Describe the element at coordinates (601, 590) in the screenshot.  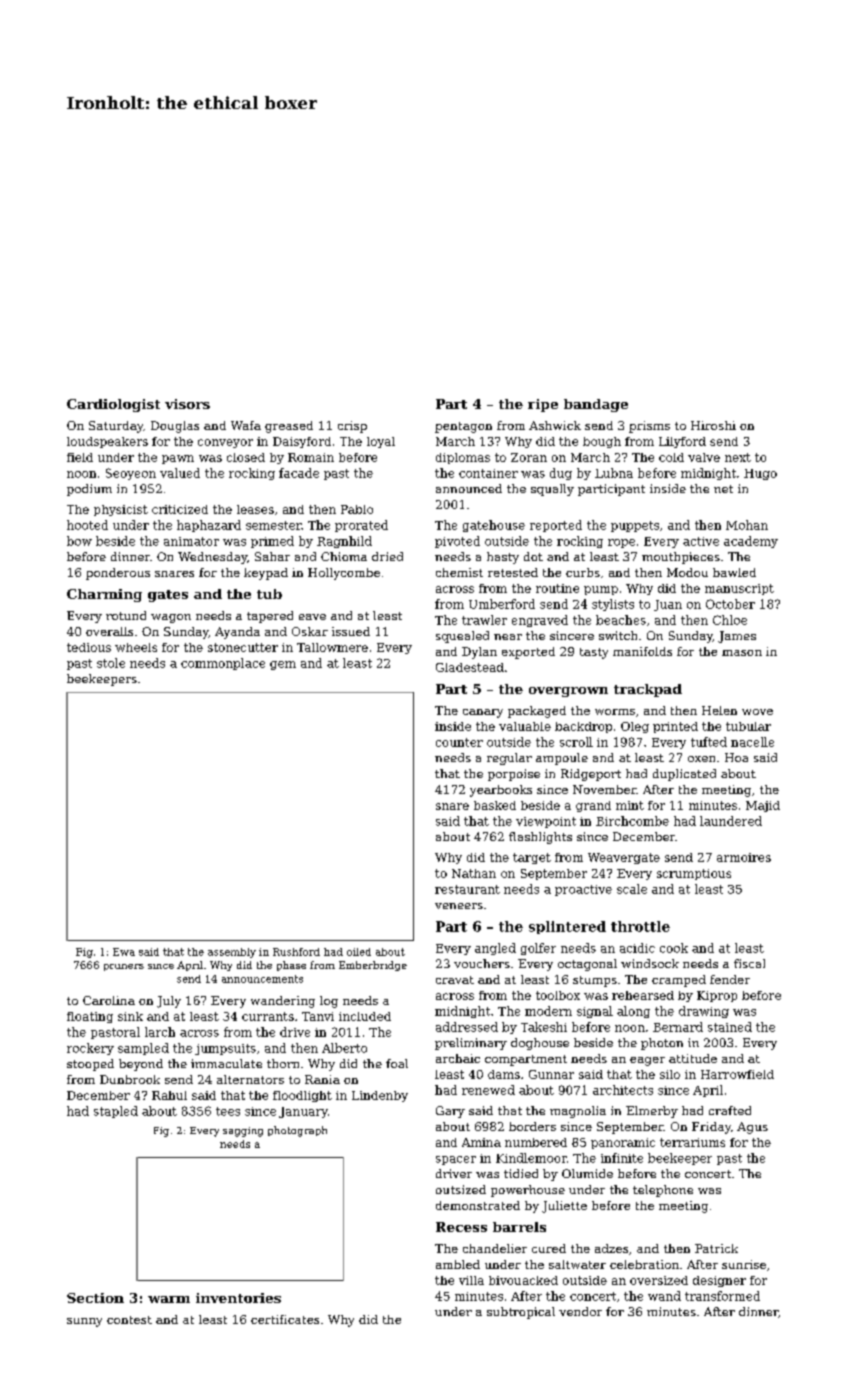
I see `pump` at that location.
